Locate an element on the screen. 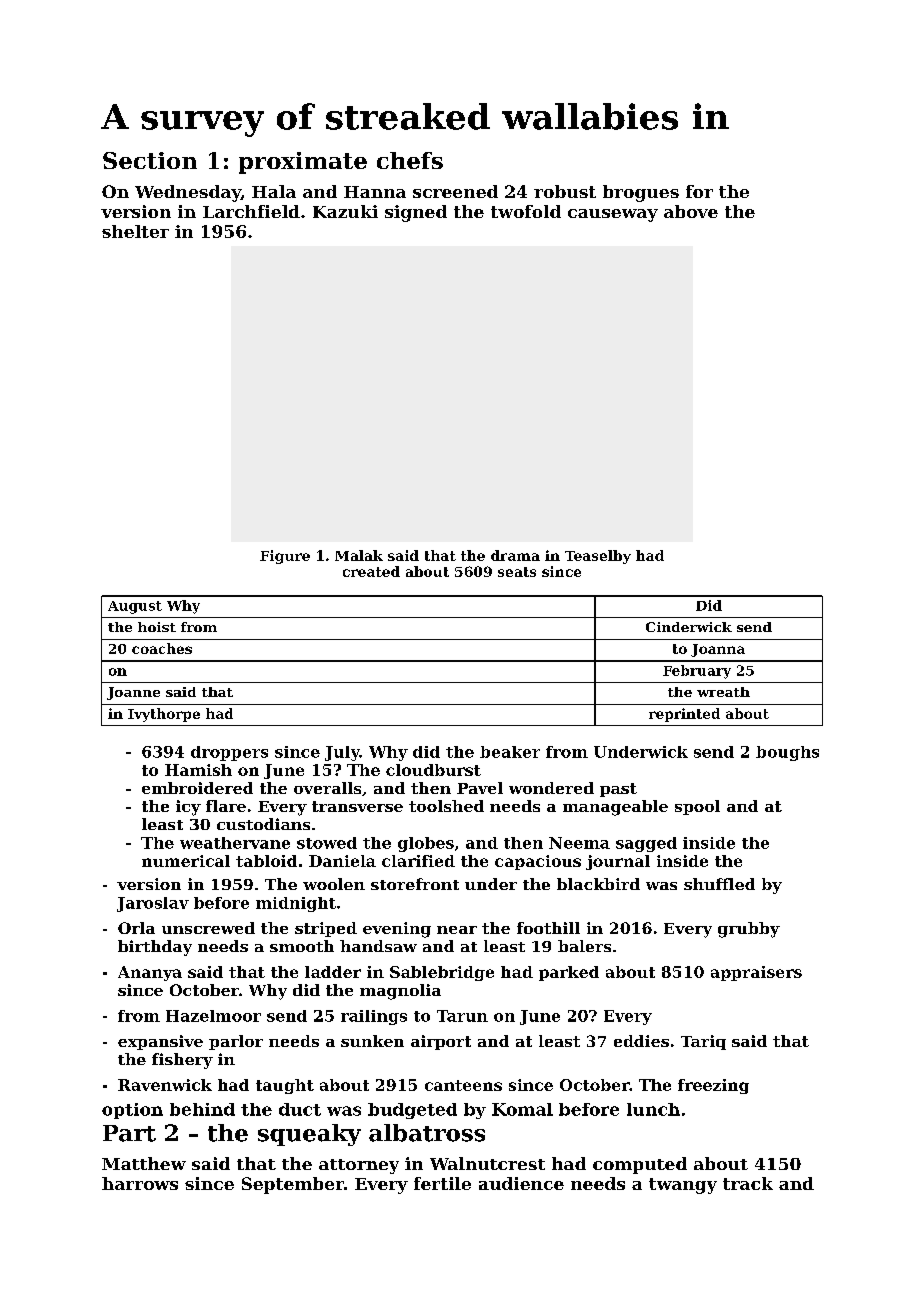  Pavel is located at coordinates (480, 788).
